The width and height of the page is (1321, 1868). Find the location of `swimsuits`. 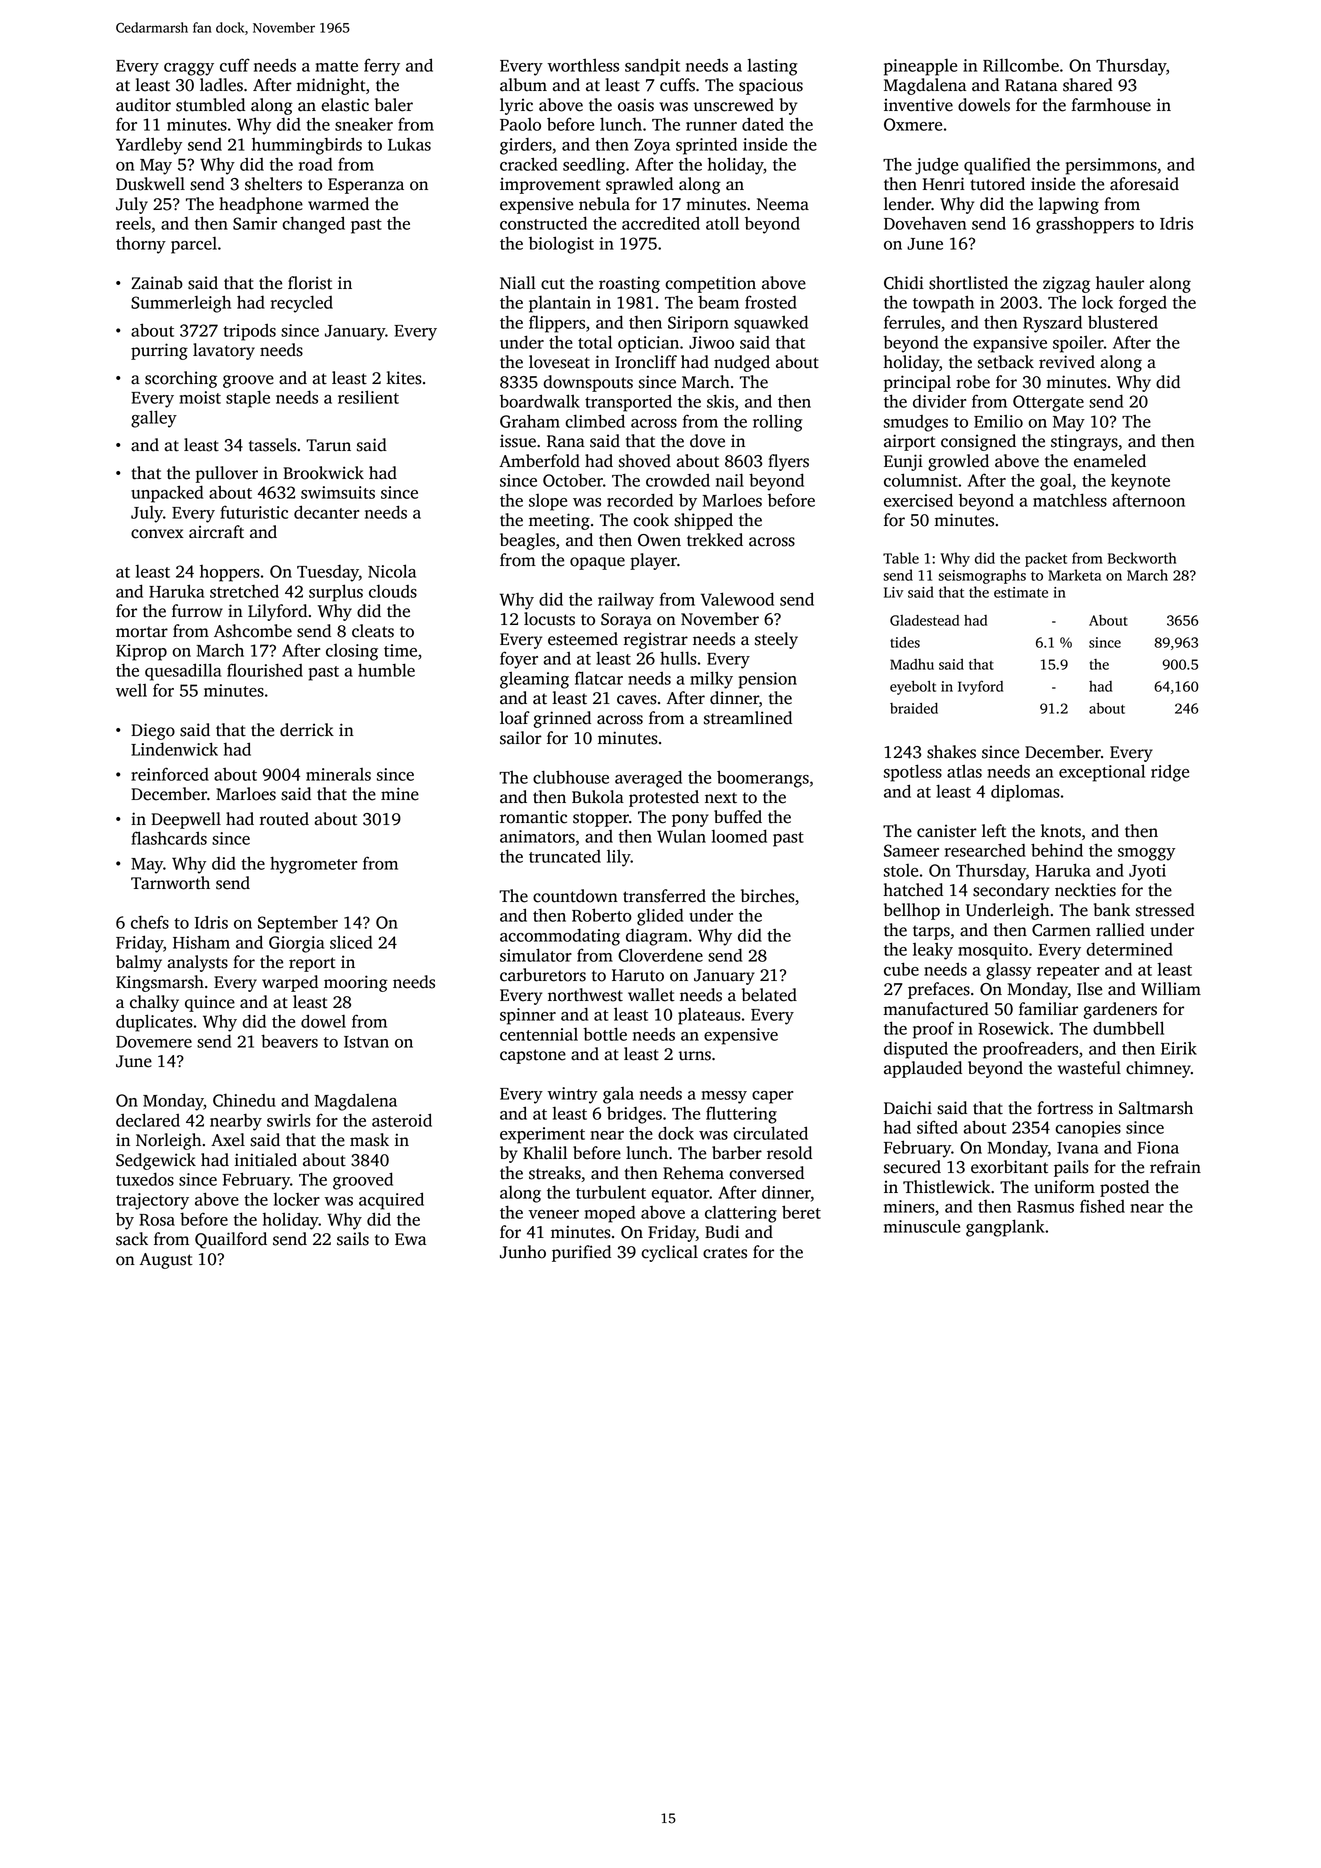

swimsuits is located at coordinates (338, 492).
